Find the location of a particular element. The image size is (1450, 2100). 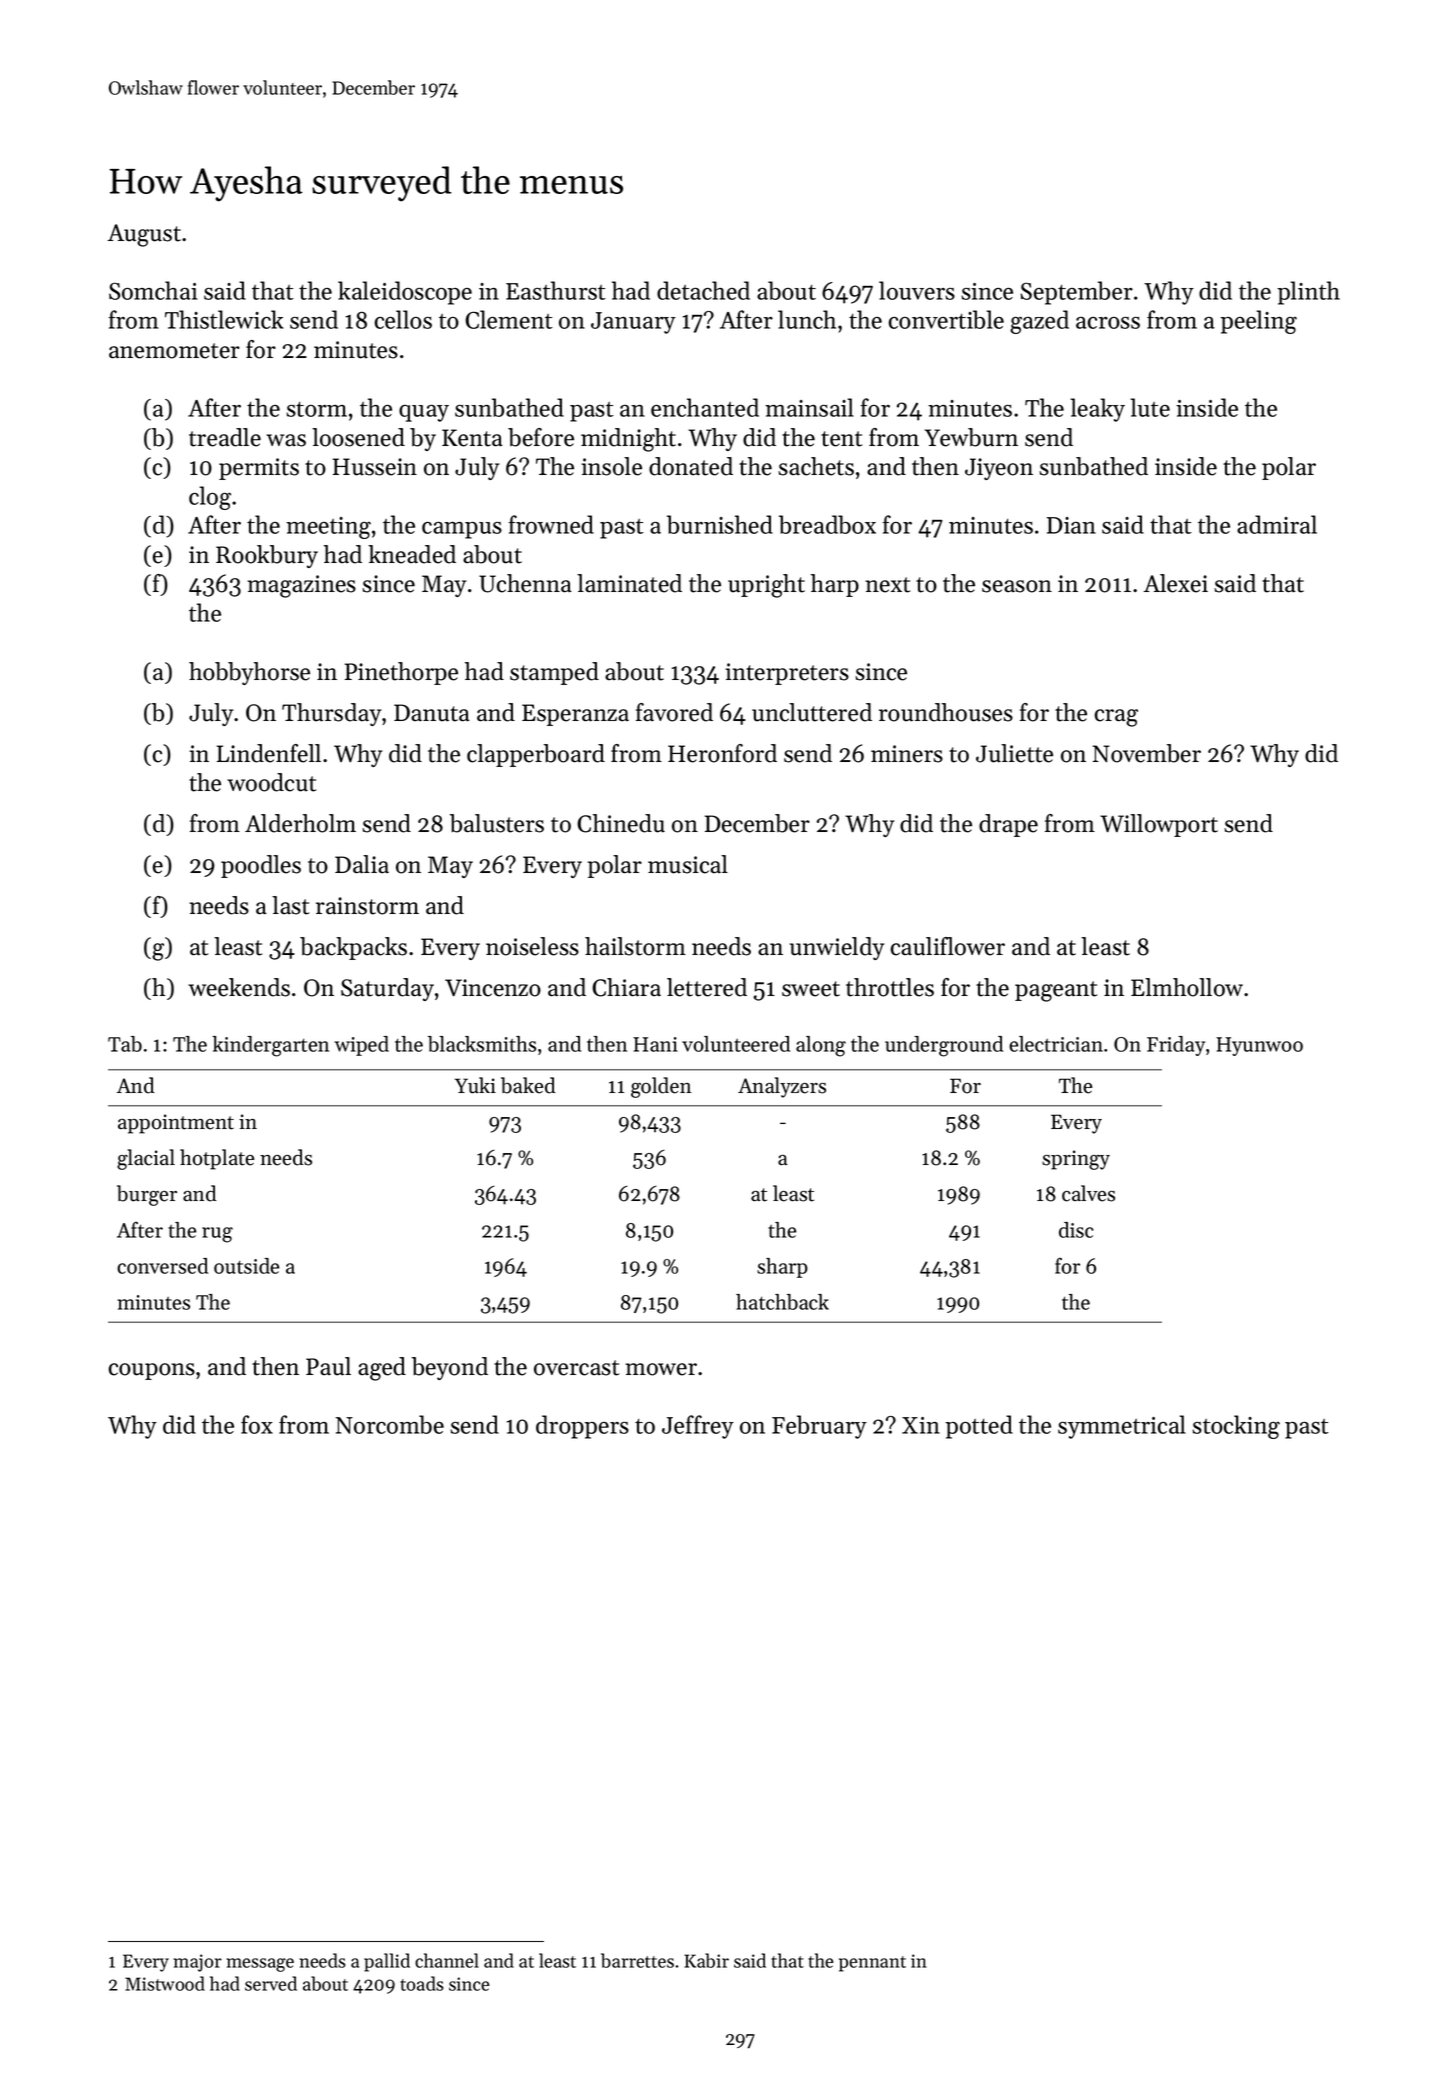

November is located at coordinates (1147, 753).
